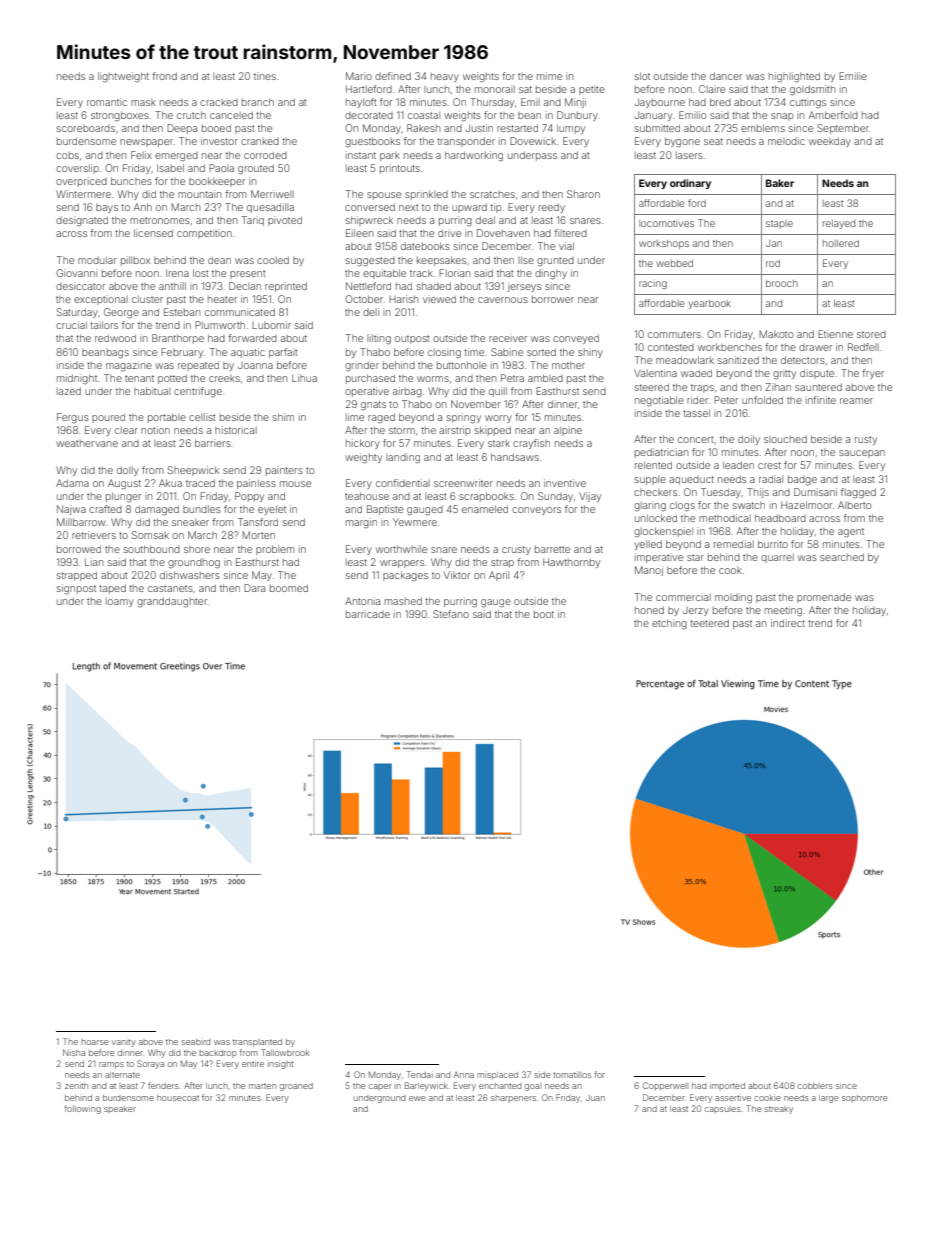 This screenshot has height=1233, width=952. I want to click on barricade, so click(368, 614).
